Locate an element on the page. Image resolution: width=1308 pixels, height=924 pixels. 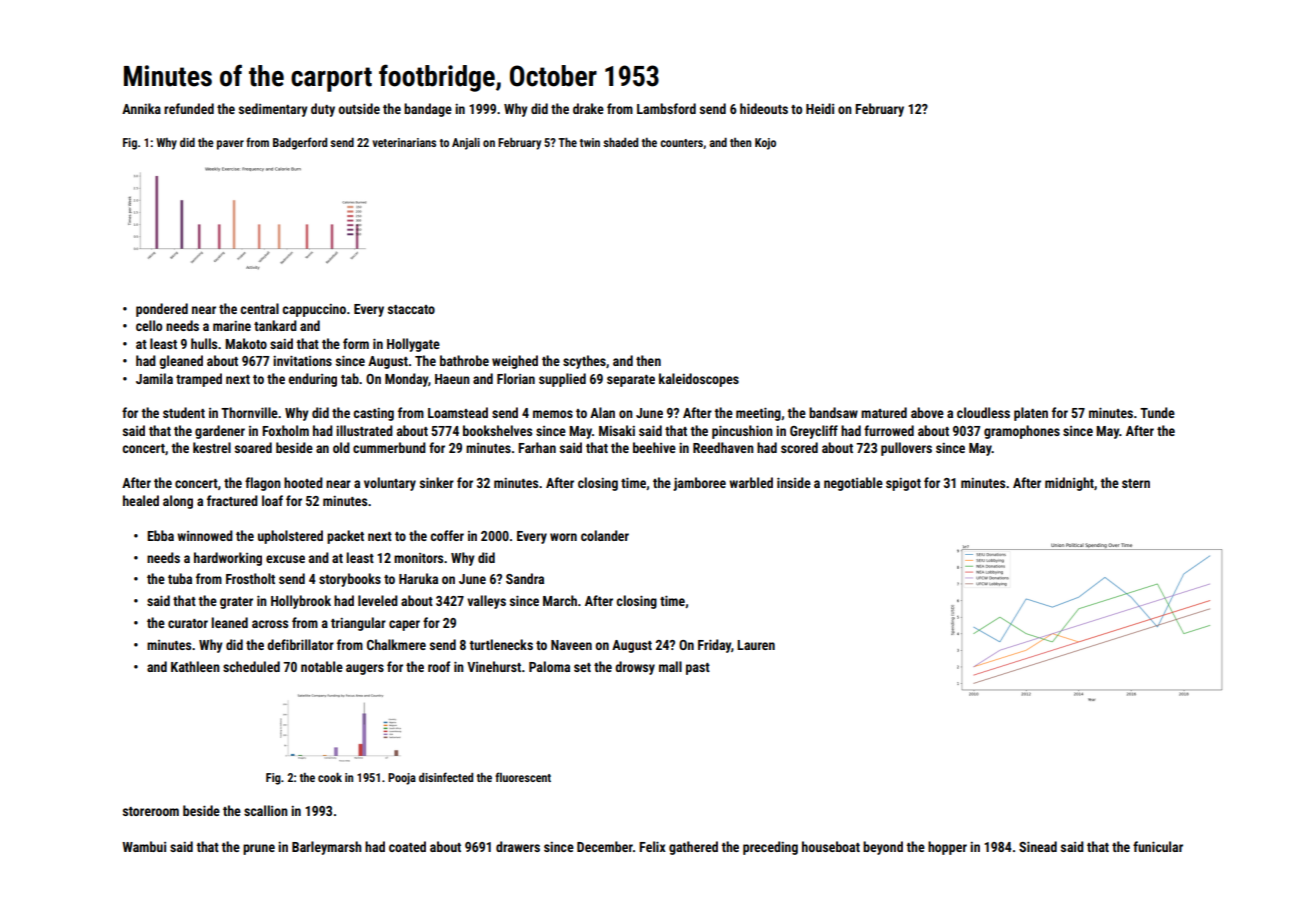
Kojo is located at coordinates (765, 144).
